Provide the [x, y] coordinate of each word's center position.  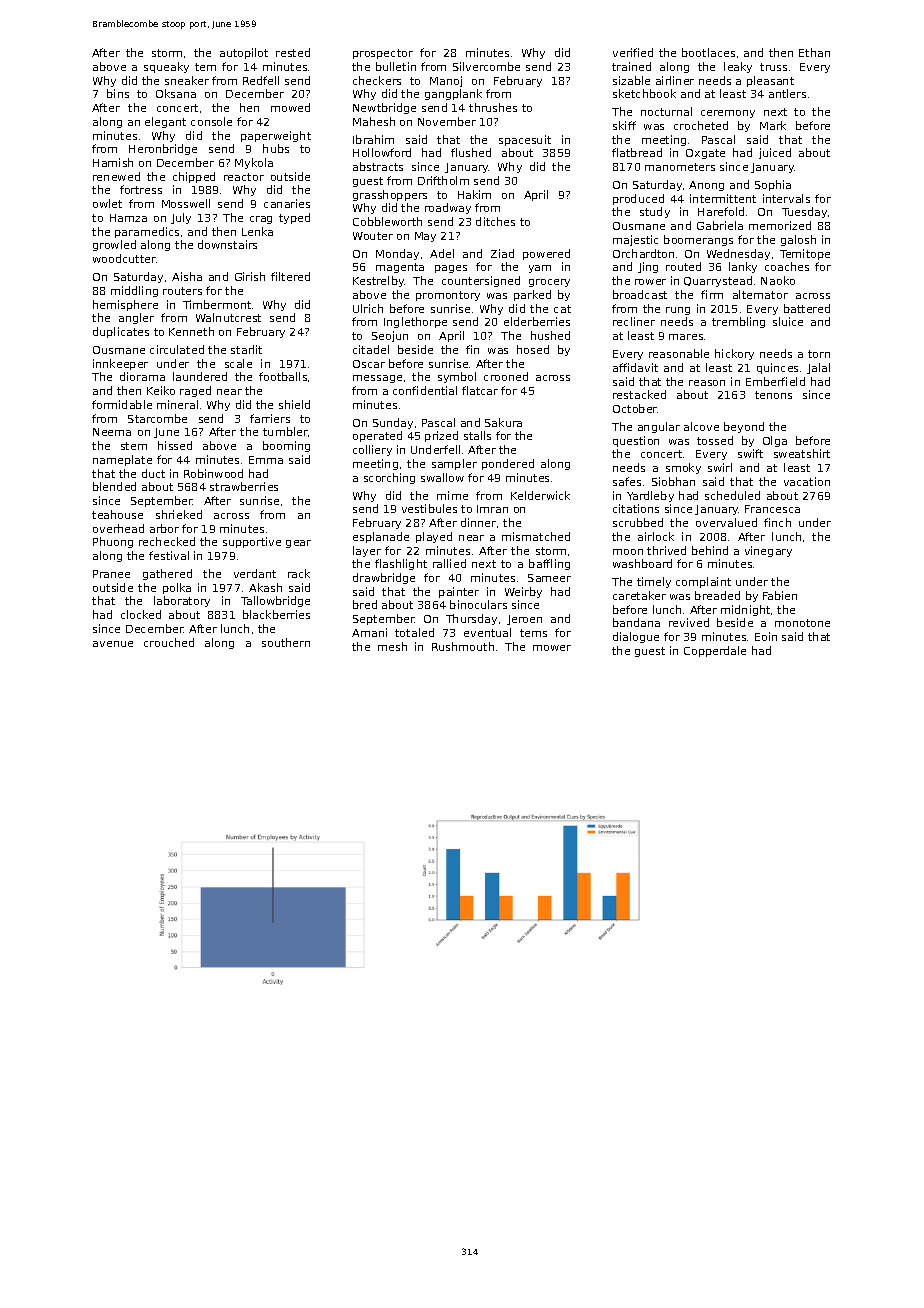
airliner [675, 80]
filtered [290, 276]
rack [299, 573]
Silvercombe [486, 66]
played [434, 537]
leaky [738, 67]
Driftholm [443, 180]
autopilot [244, 53]
